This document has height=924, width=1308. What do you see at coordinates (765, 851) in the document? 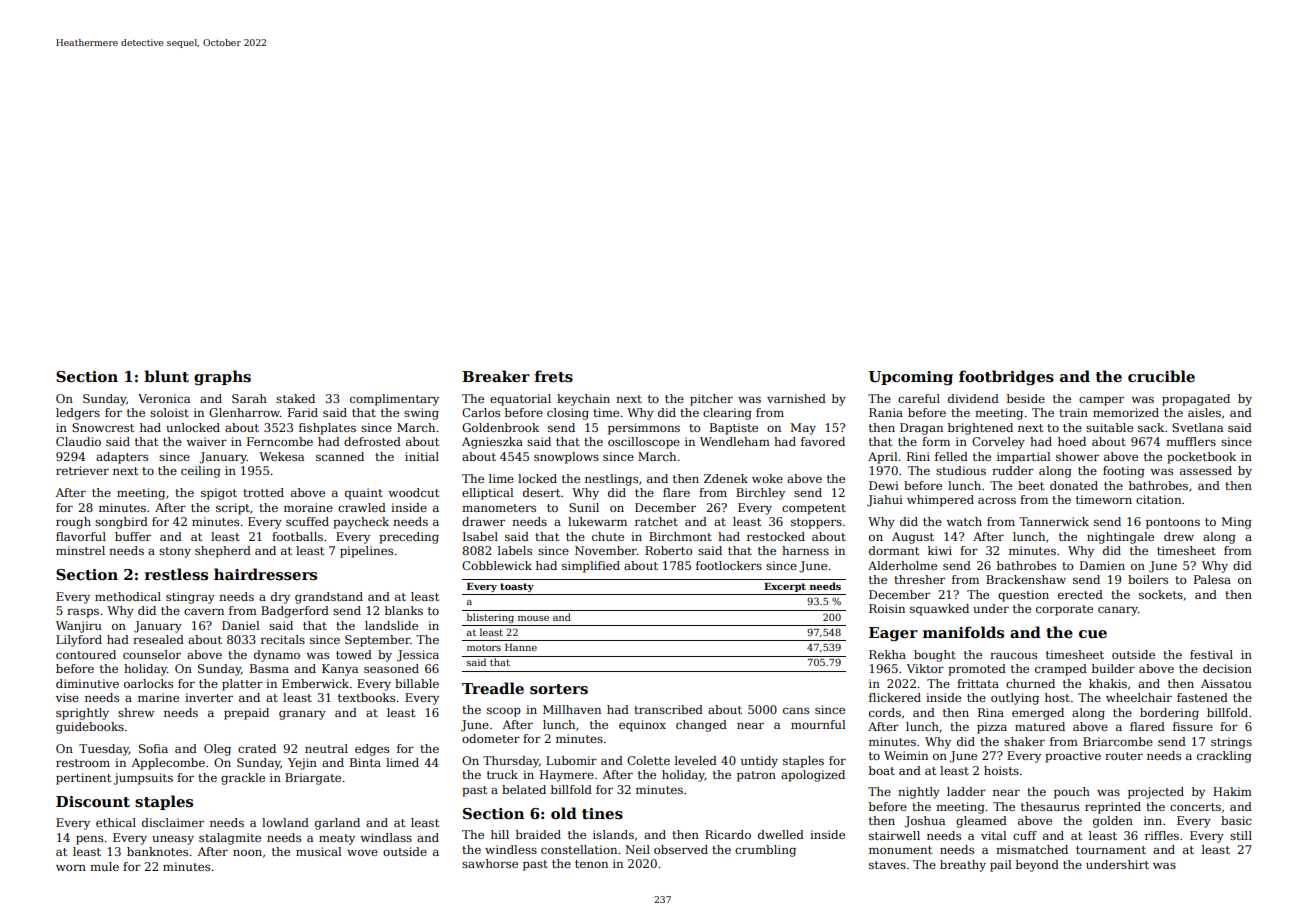
I see `crumbling` at bounding box center [765, 851].
